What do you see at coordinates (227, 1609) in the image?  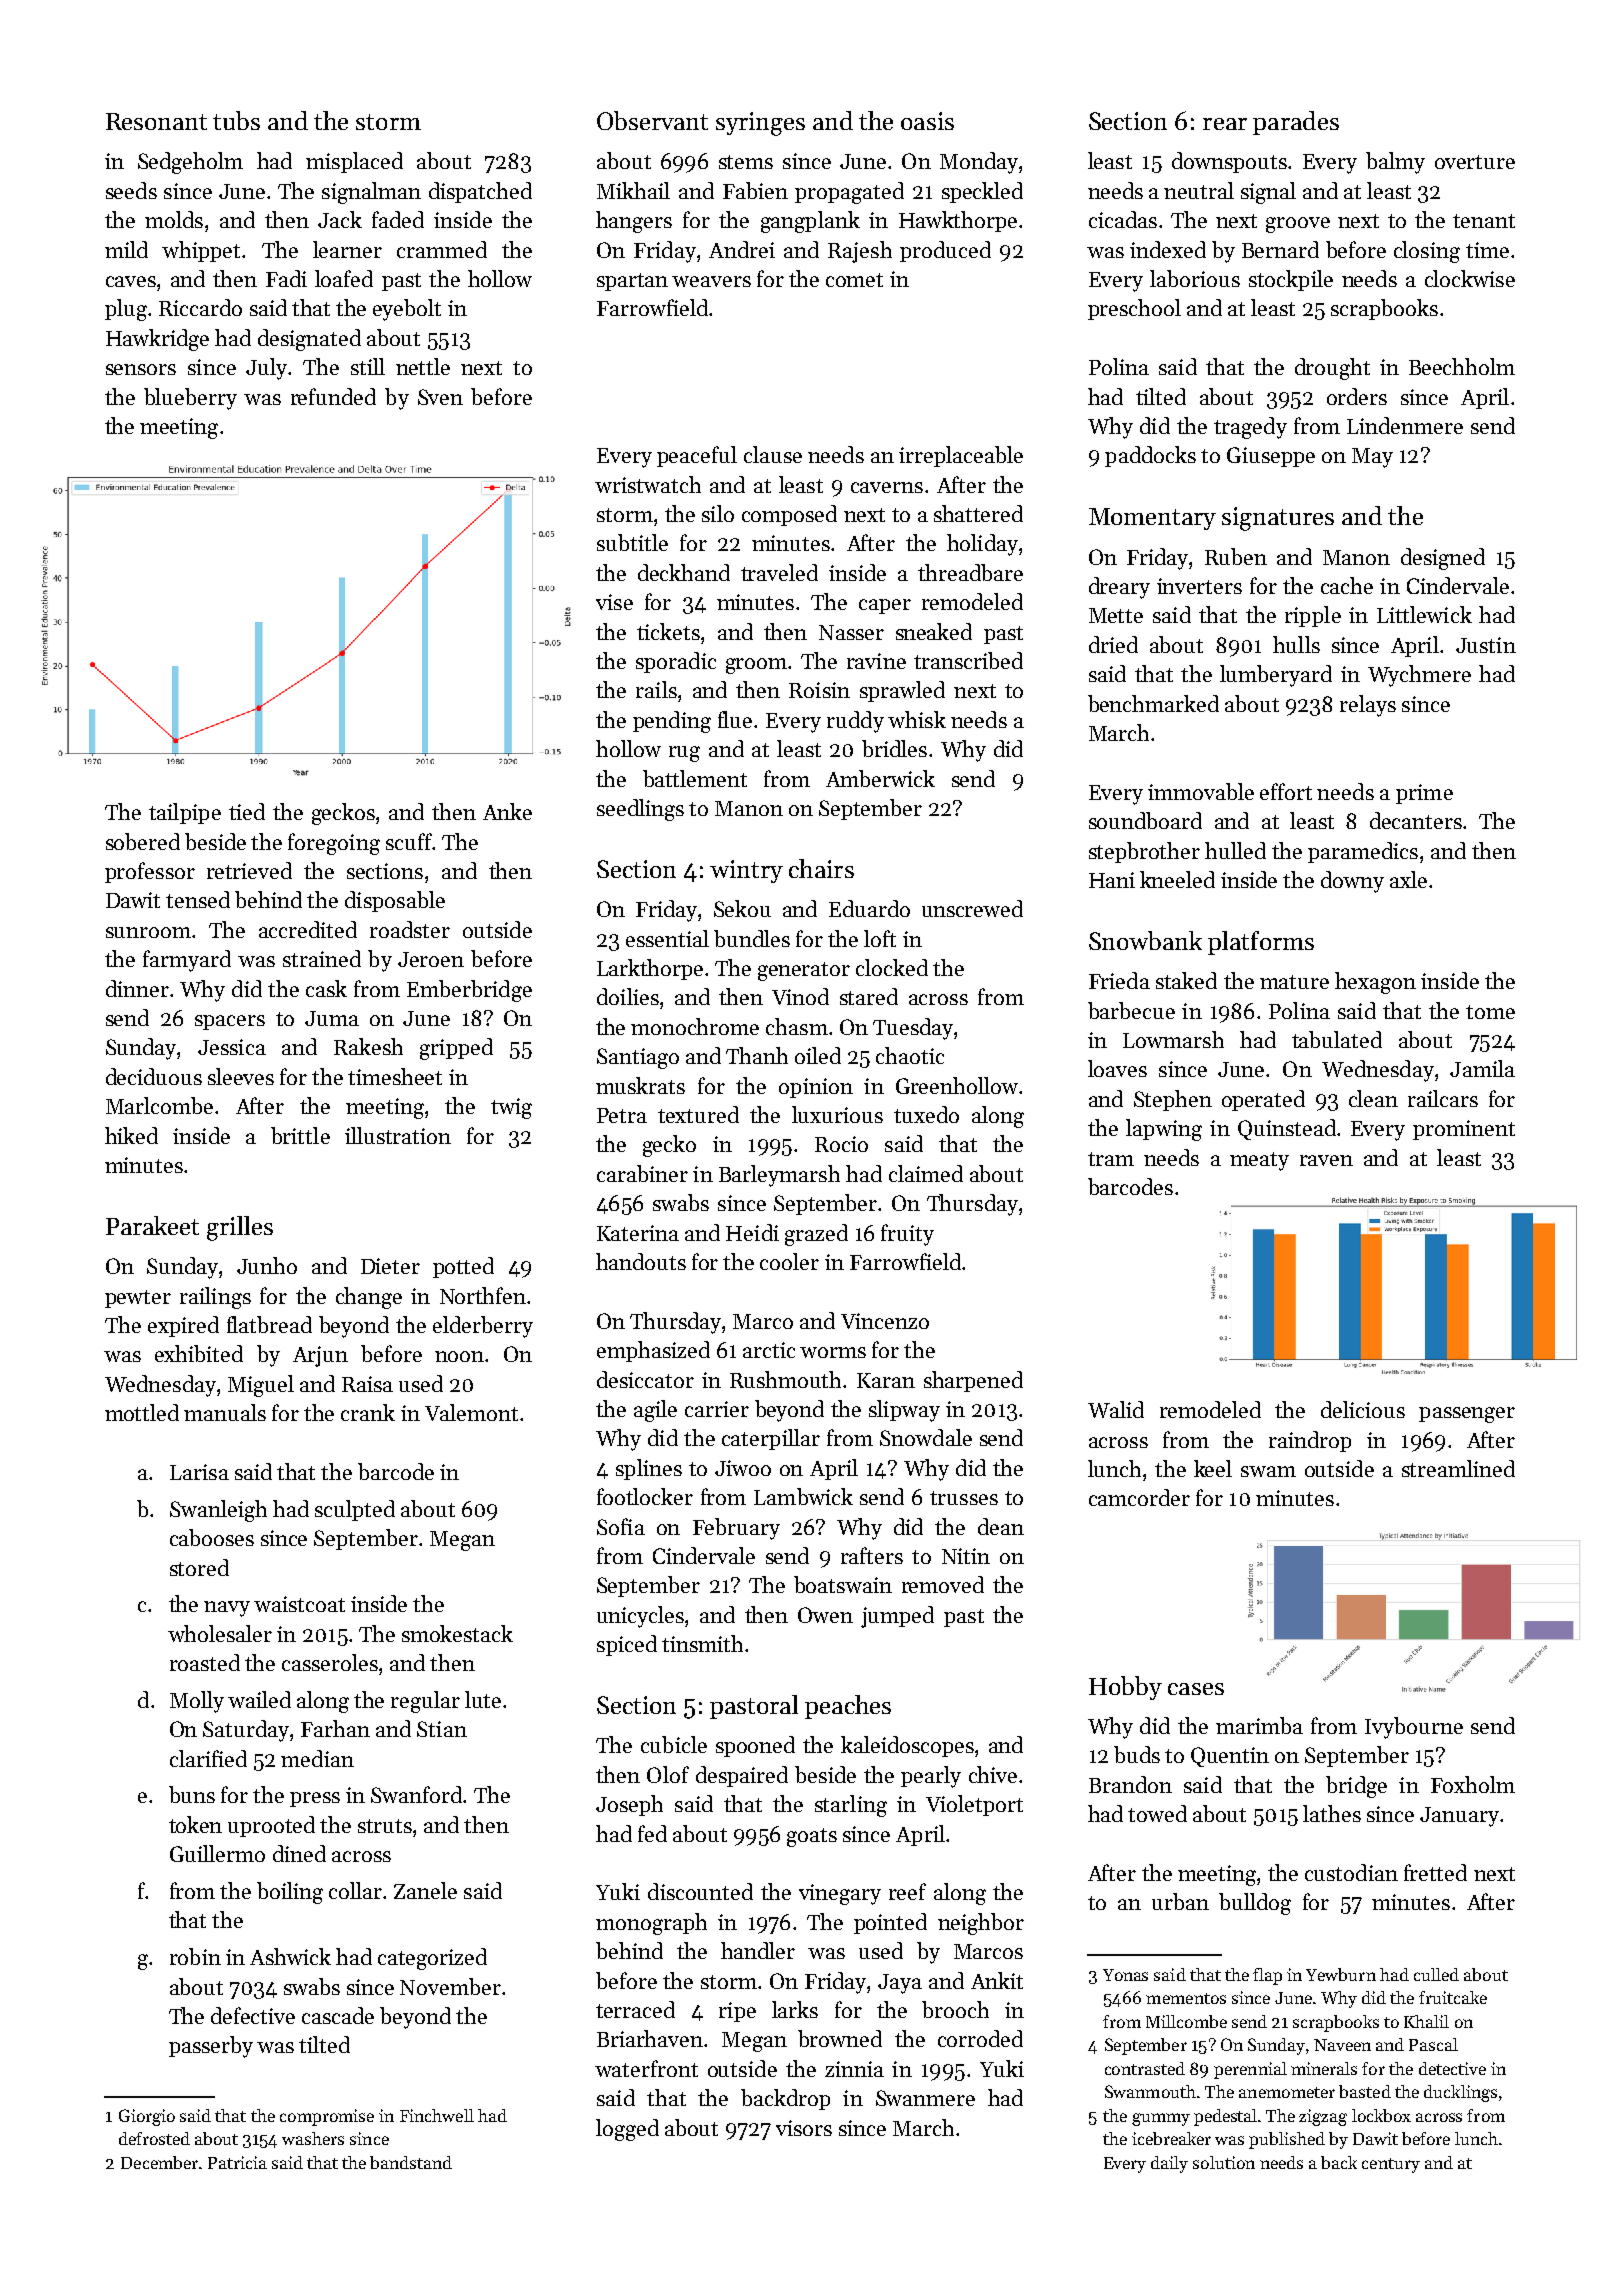 I see `navy` at bounding box center [227, 1609].
